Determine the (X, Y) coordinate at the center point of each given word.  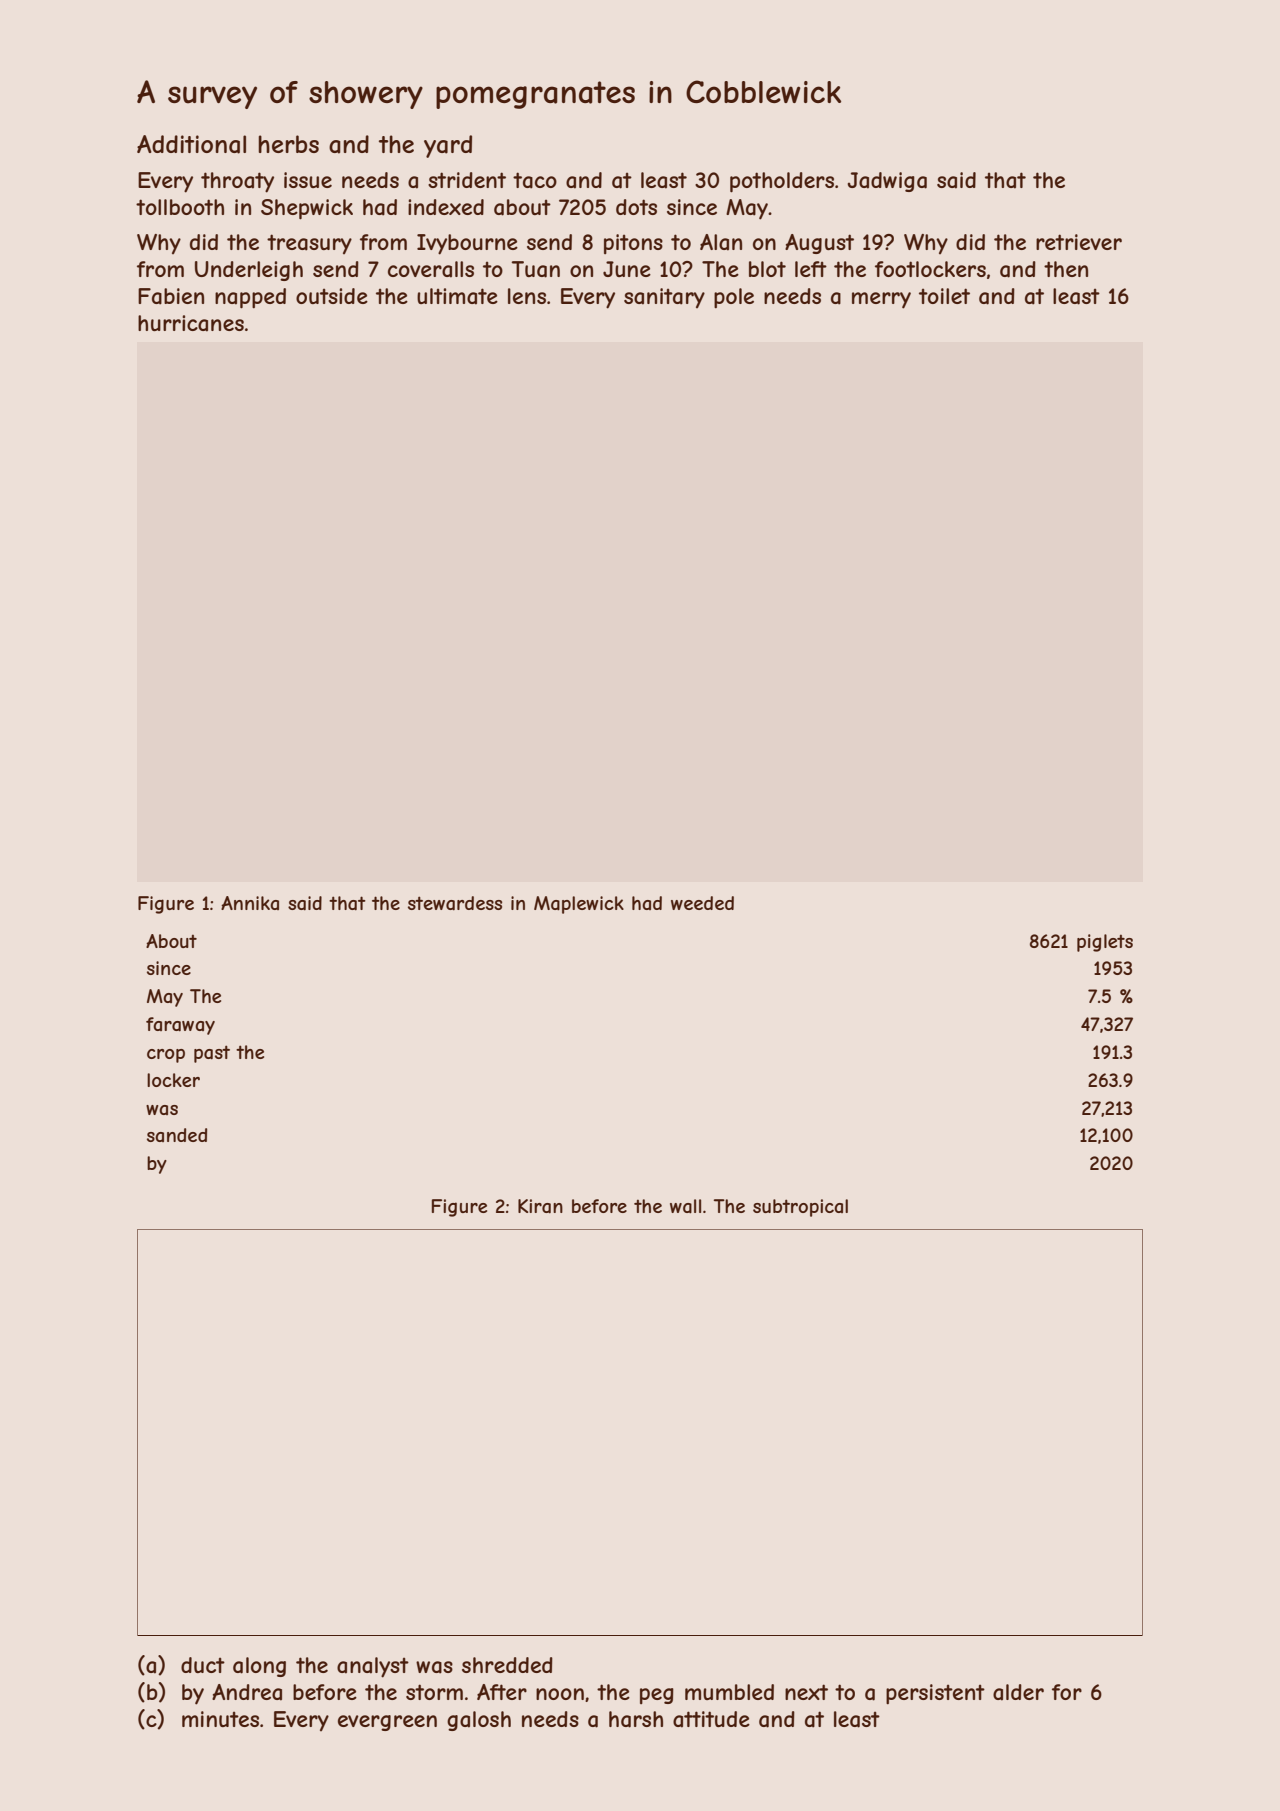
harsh (636, 1719)
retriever (1079, 242)
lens (527, 296)
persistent (935, 1694)
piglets (1105, 943)
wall (685, 1206)
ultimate (457, 296)
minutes (220, 1719)
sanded (177, 1135)
